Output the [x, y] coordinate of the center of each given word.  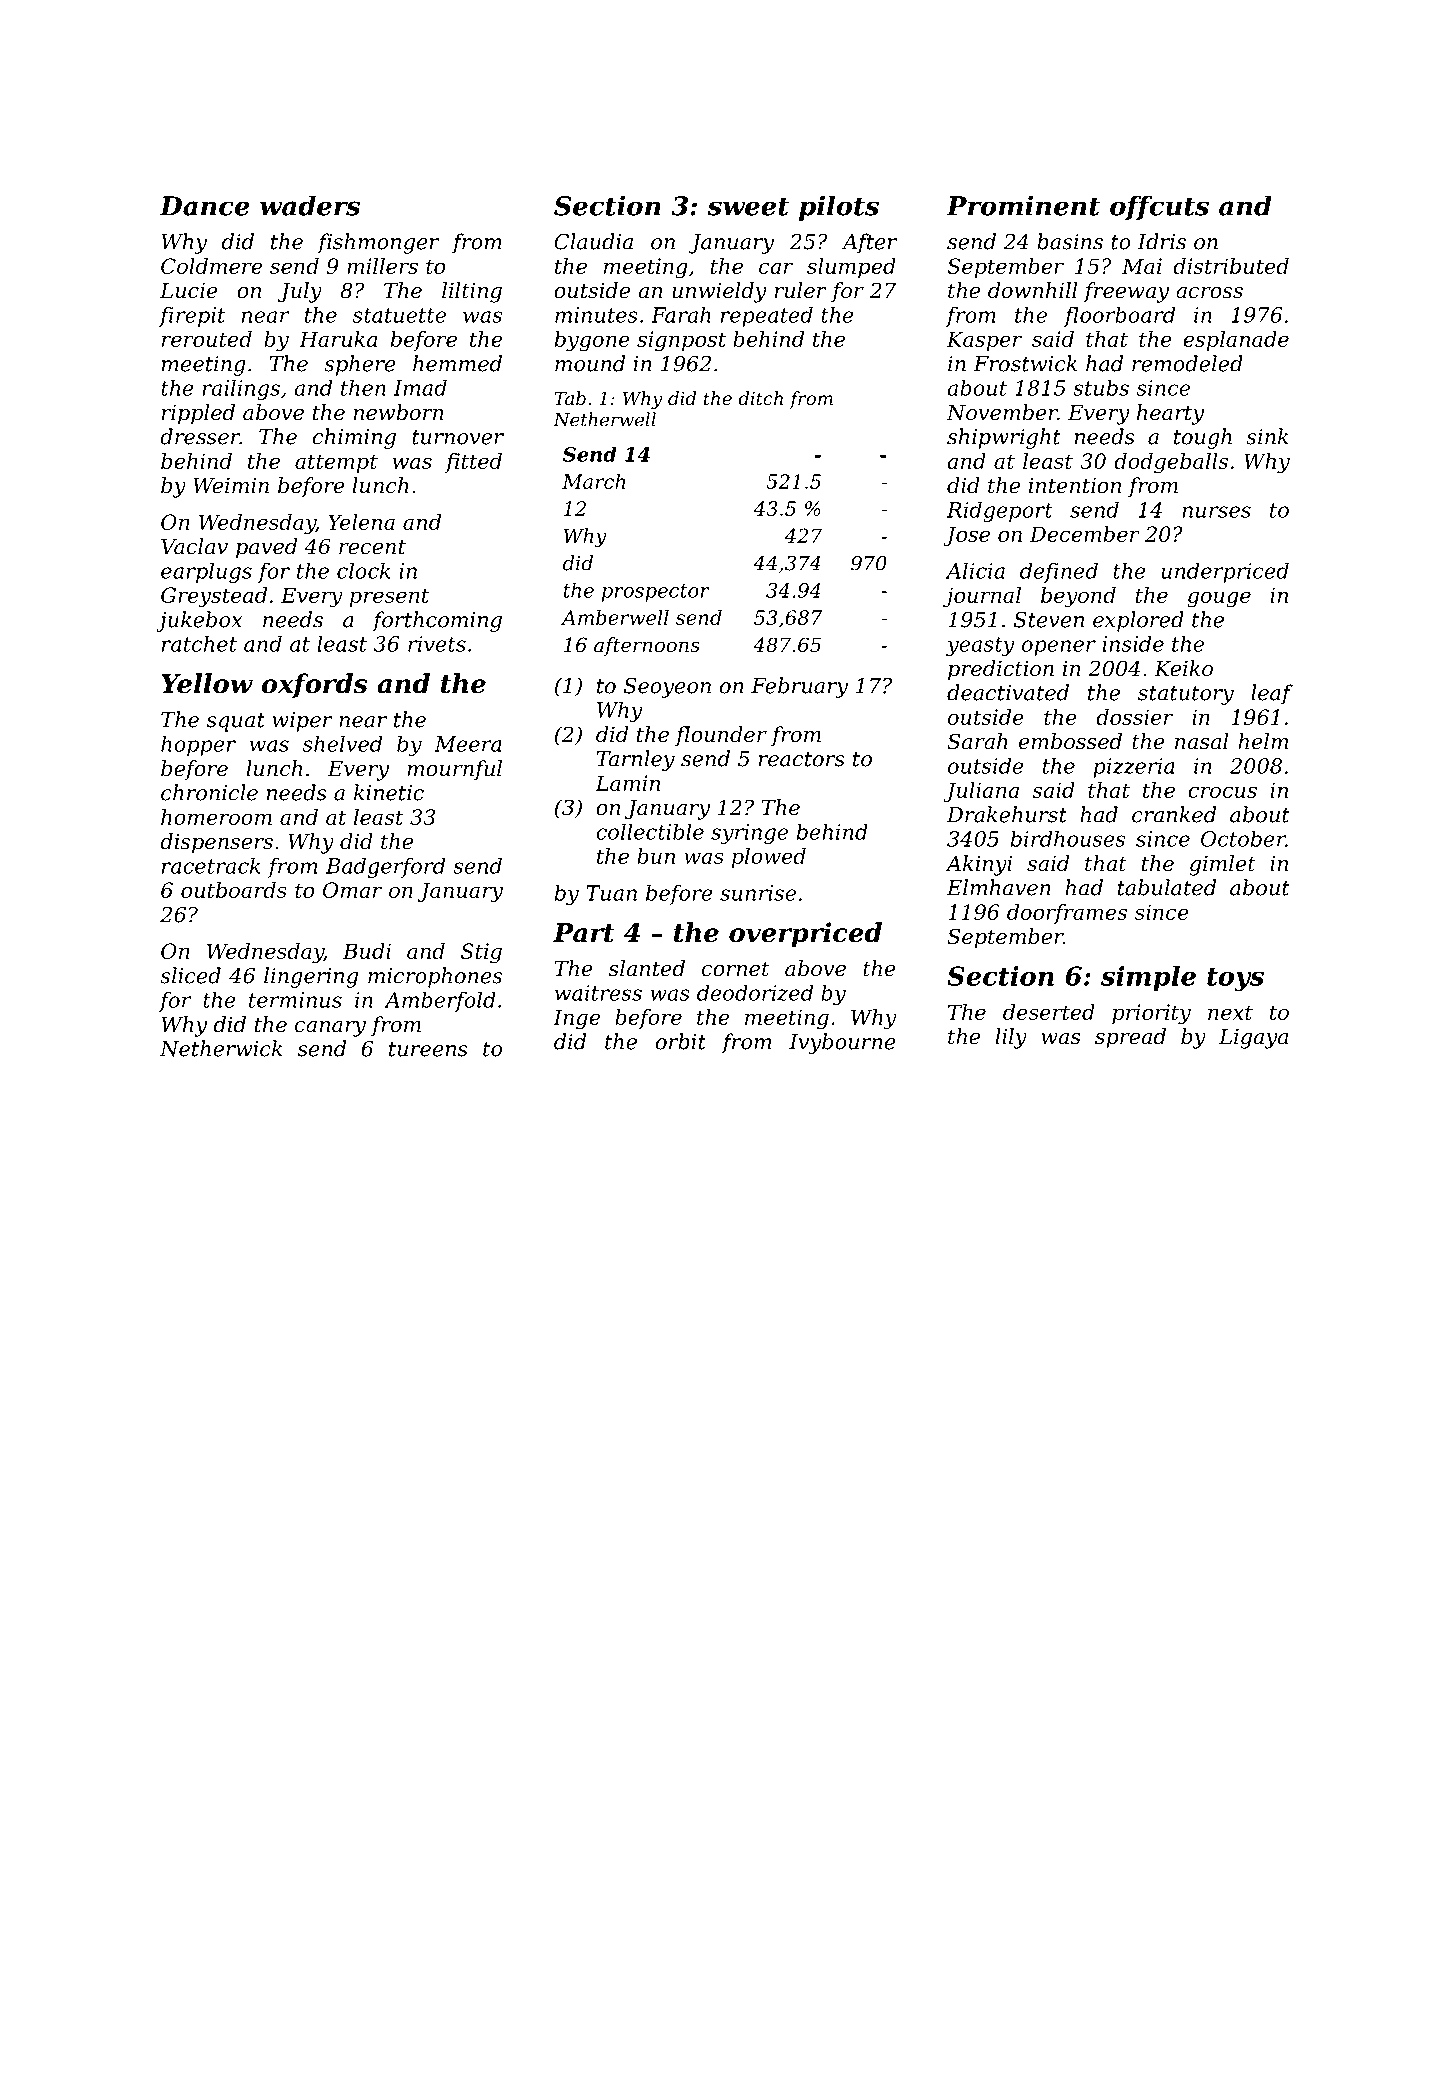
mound [590, 363]
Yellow [207, 683]
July [300, 292]
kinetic [389, 792]
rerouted [207, 339]
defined [1059, 572]
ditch [760, 398]
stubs [1101, 387]
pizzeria [1134, 768]
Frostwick [1025, 363]
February [799, 687]
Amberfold [440, 1002]
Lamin [627, 783]
